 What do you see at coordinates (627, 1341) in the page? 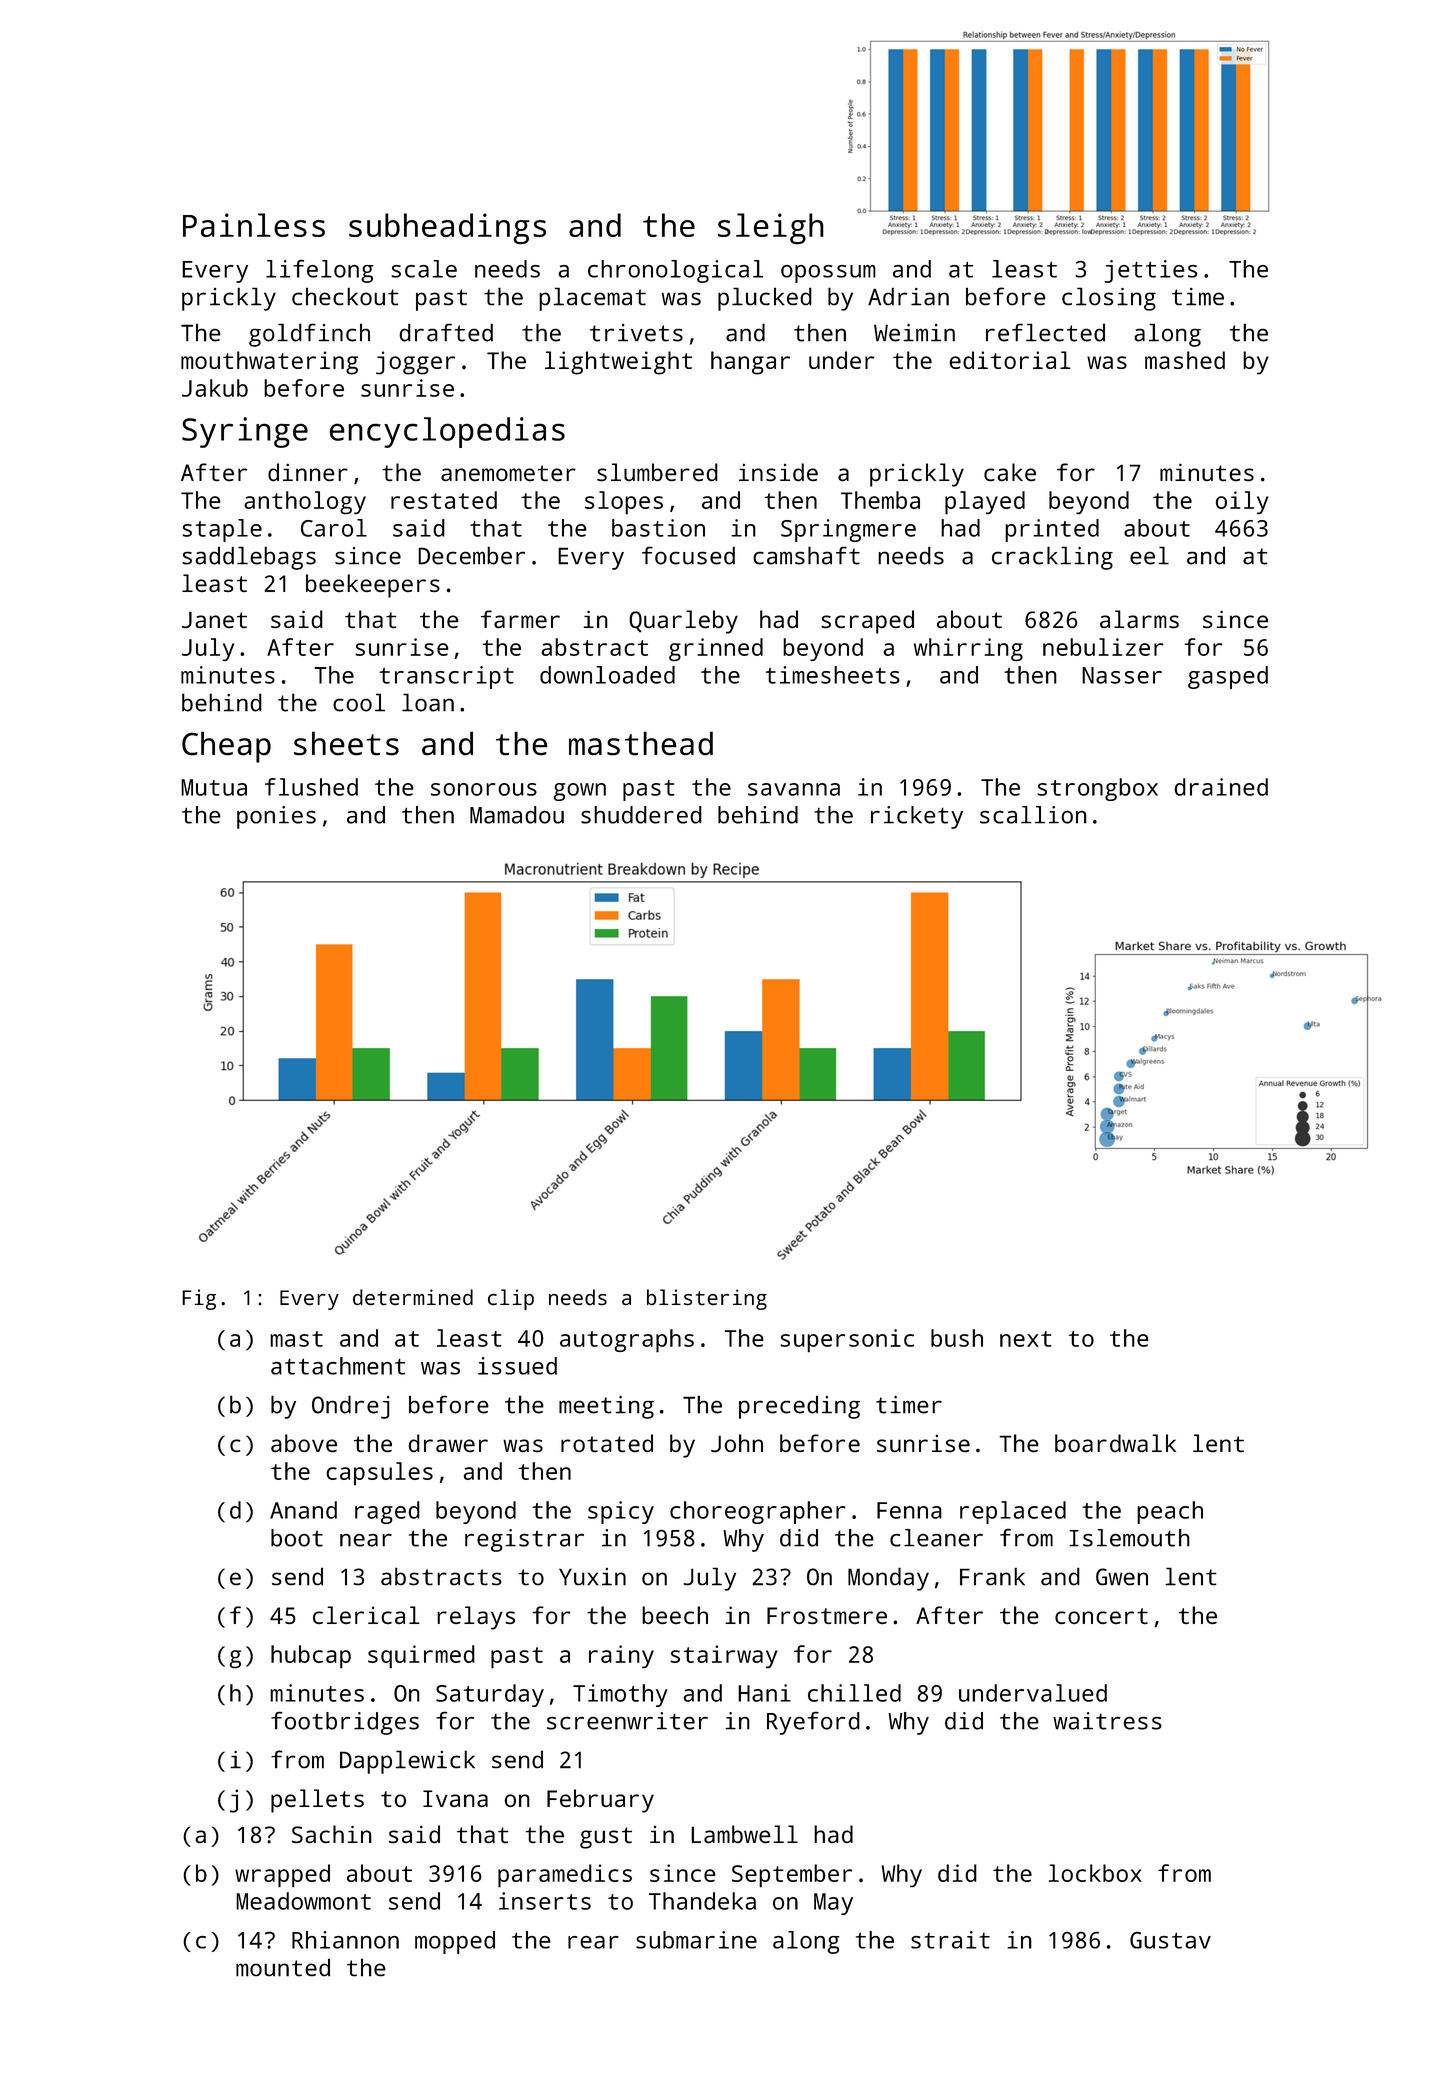
I see `autographs` at bounding box center [627, 1341].
